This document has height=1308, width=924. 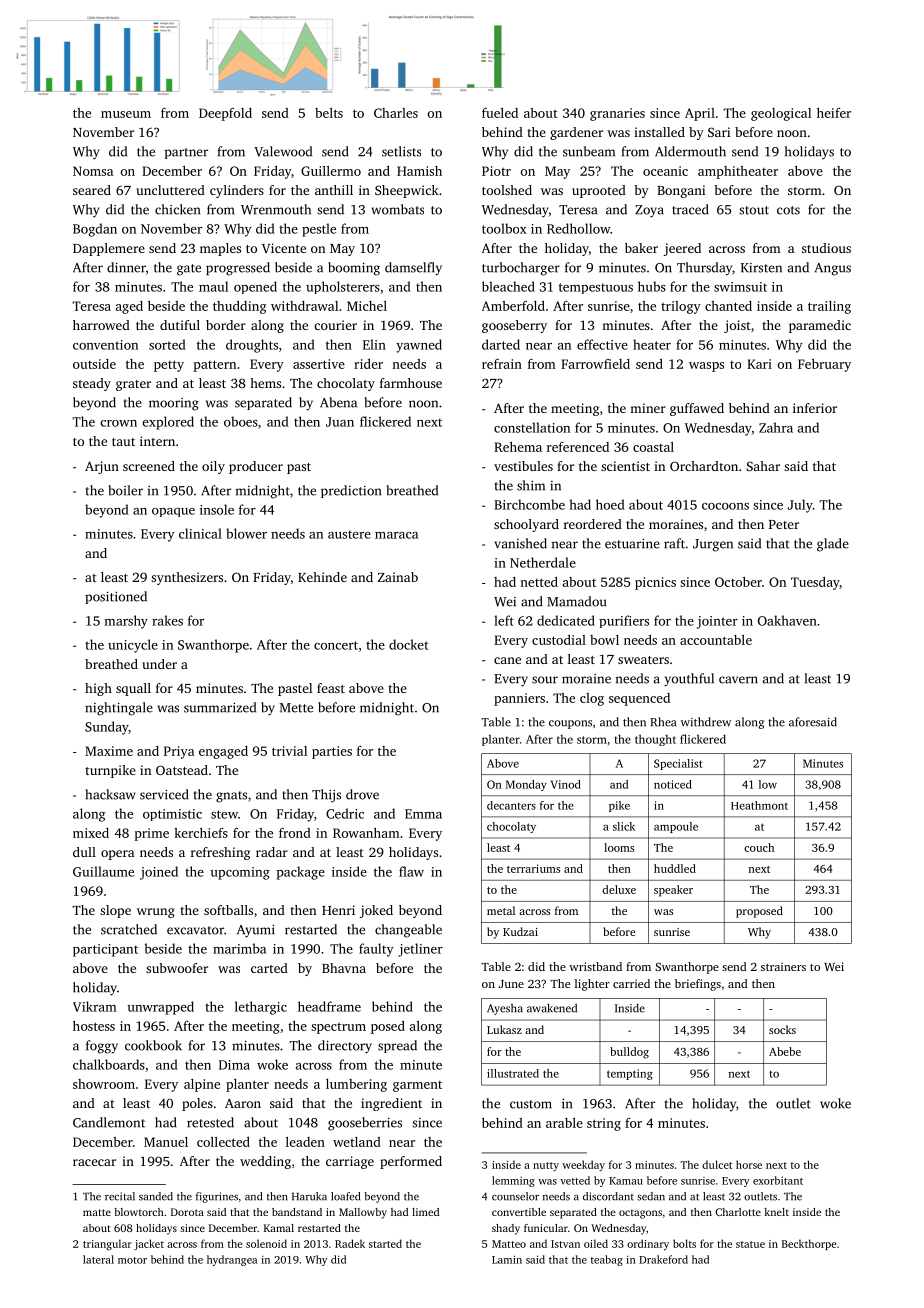 What do you see at coordinates (301, 873) in the document?
I see `package` at bounding box center [301, 873].
